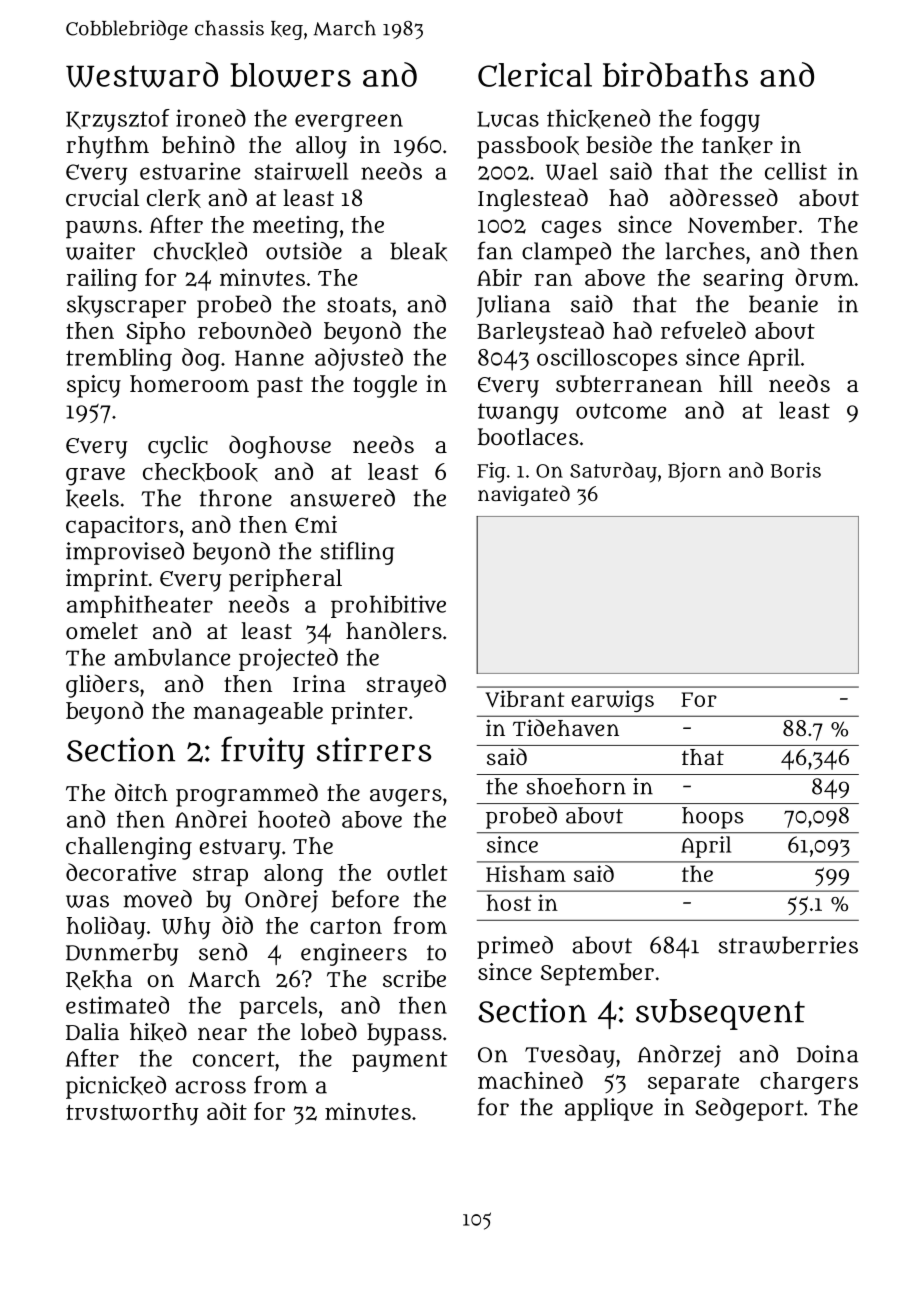  What do you see at coordinates (796, 470) in the image?
I see `Boris` at bounding box center [796, 470].
